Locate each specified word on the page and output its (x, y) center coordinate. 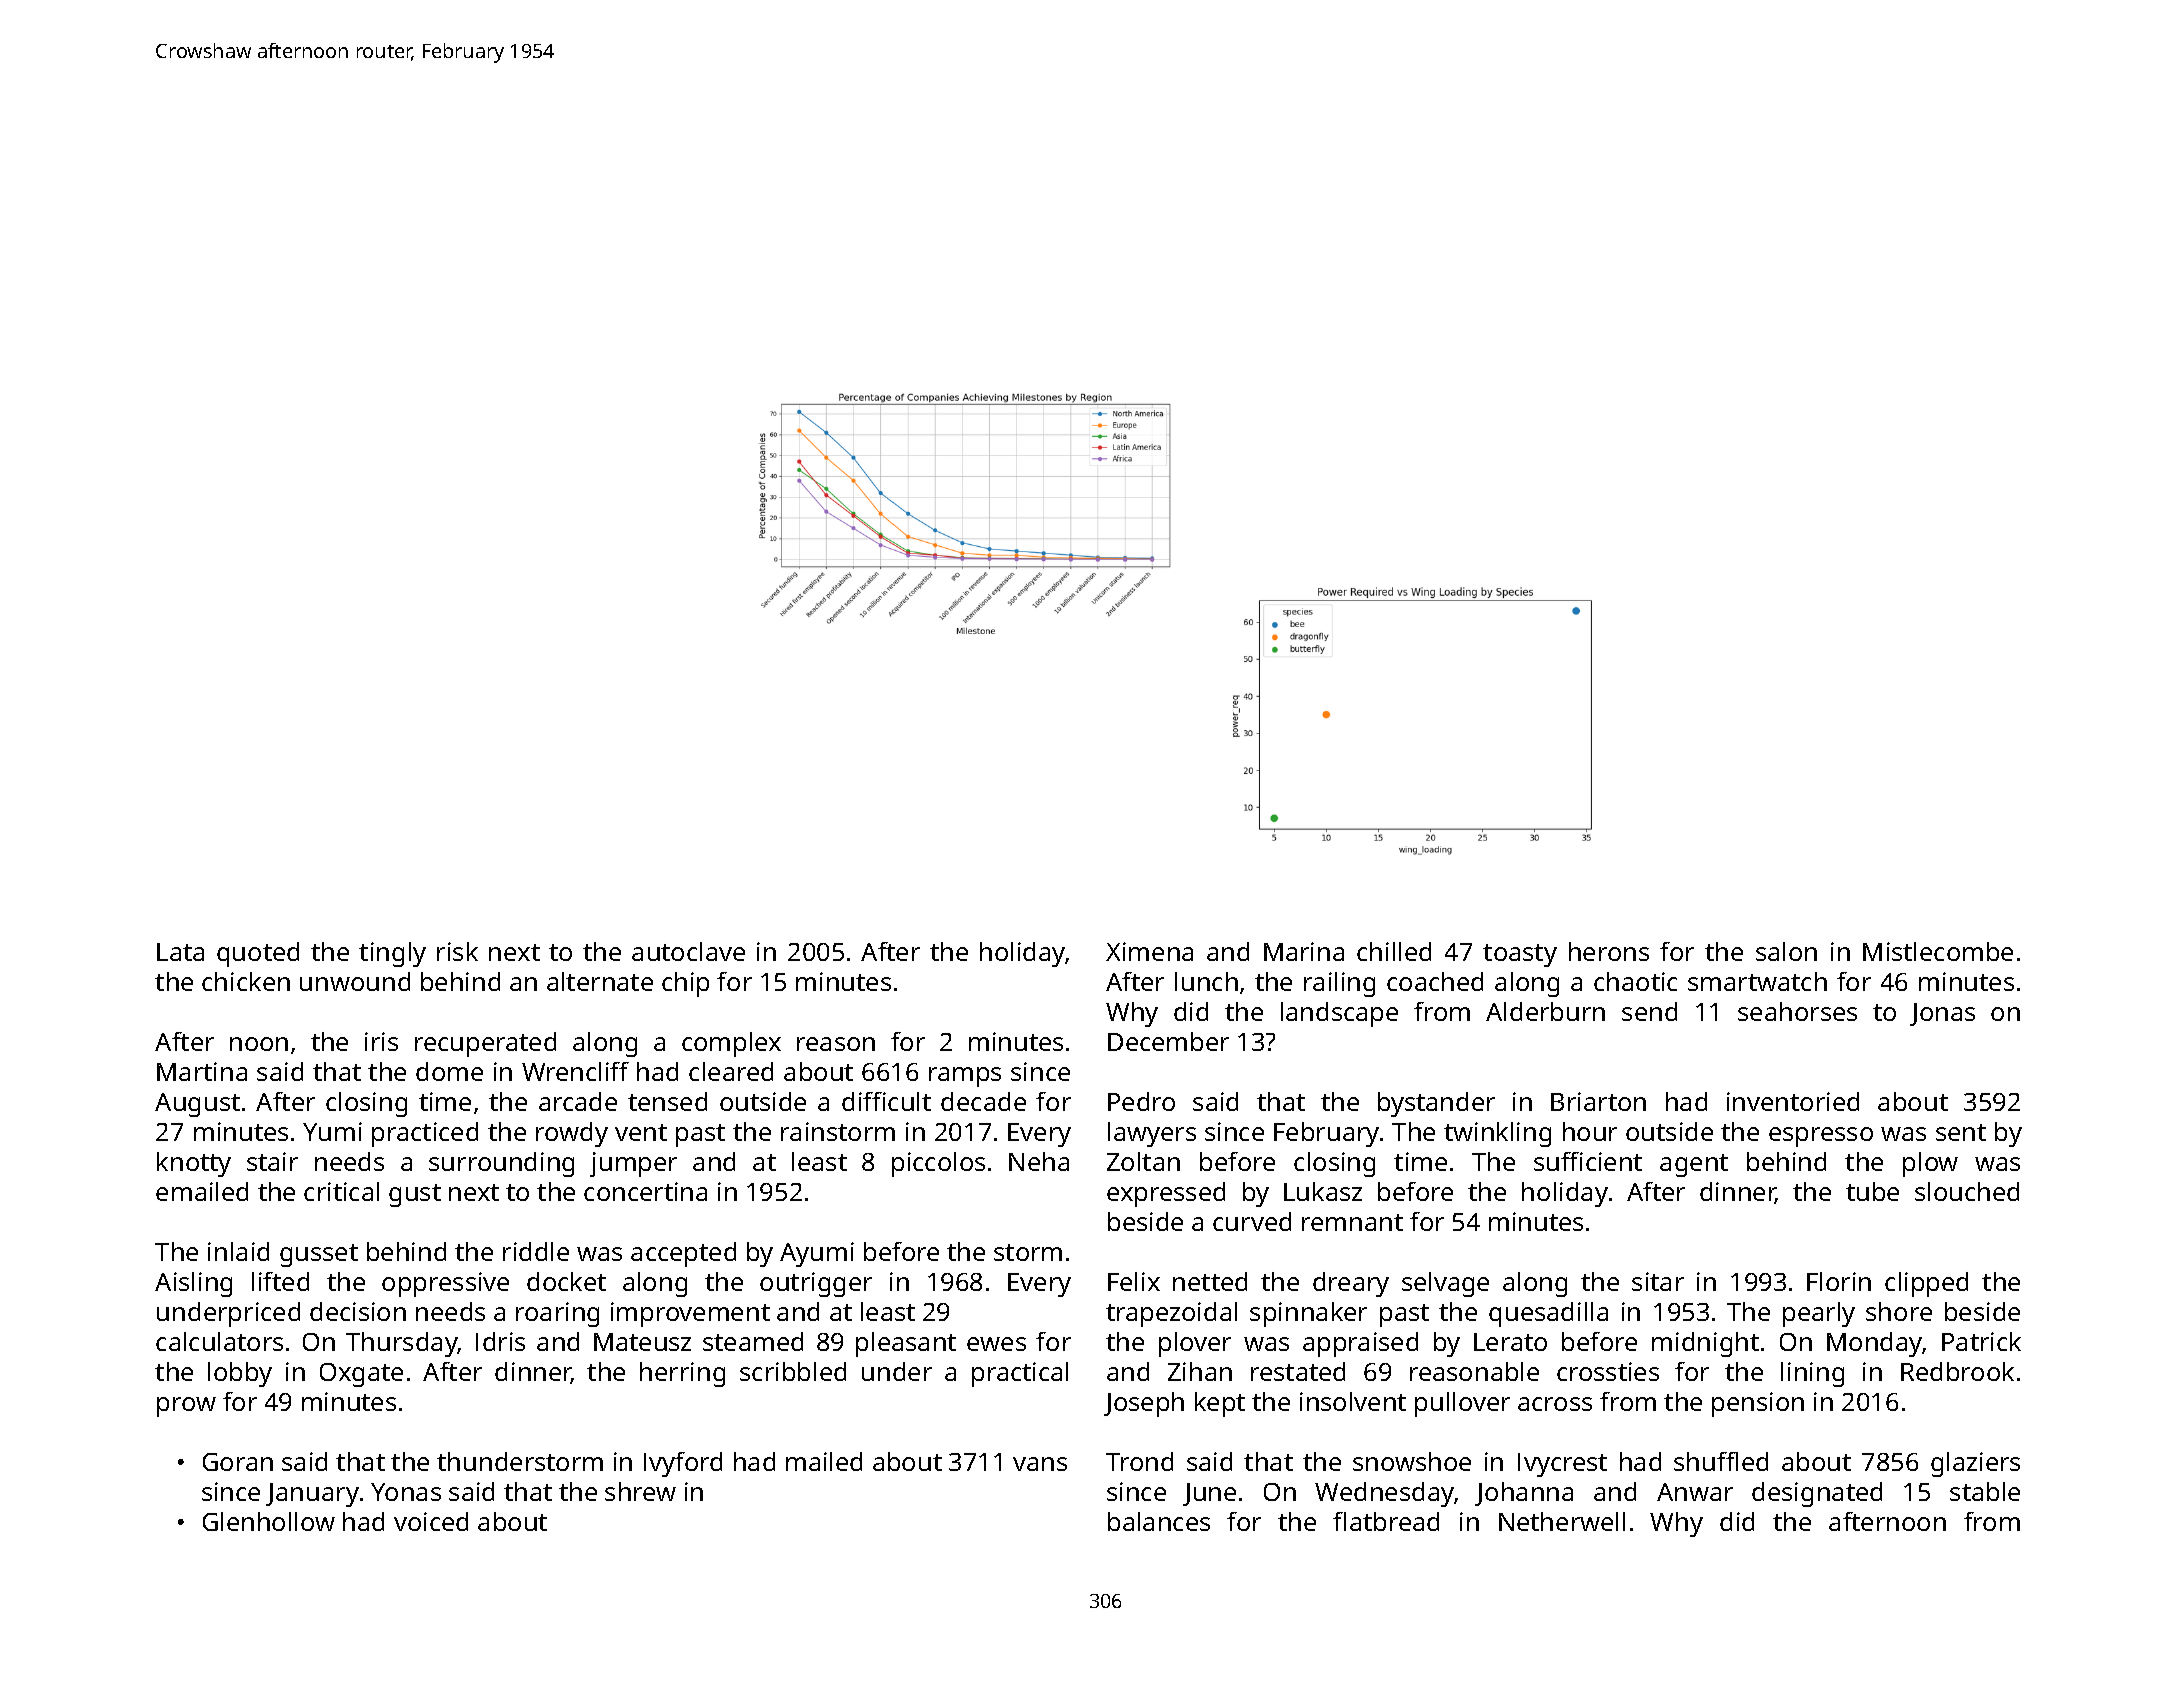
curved (1252, 1221)
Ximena (1149, 951)
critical (341, 1191)
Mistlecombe (1938, 951)
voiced (431, 1521)
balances (1159, 1521)
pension (1758, 1404)
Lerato (1510, 1342)
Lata (180, 952)
